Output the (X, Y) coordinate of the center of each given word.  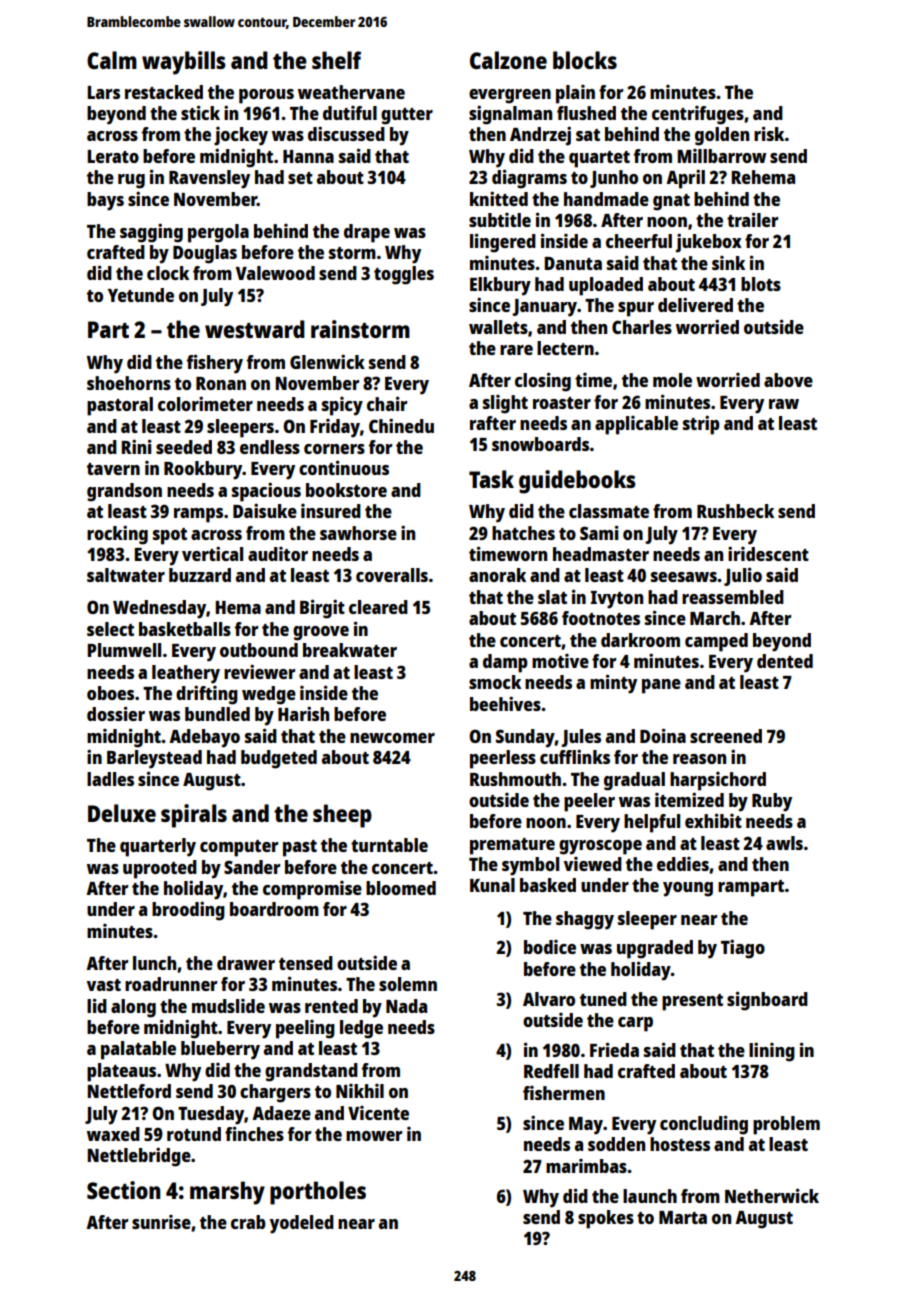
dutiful (350, 113)
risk (769, 133)
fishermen (564, 1093)
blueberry (220, 1050)
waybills (184, 63)
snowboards (540, 444)
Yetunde (141, 295)
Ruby (772, 802)
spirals (194, 816)
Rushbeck (735, 511)
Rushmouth (515, 779)
